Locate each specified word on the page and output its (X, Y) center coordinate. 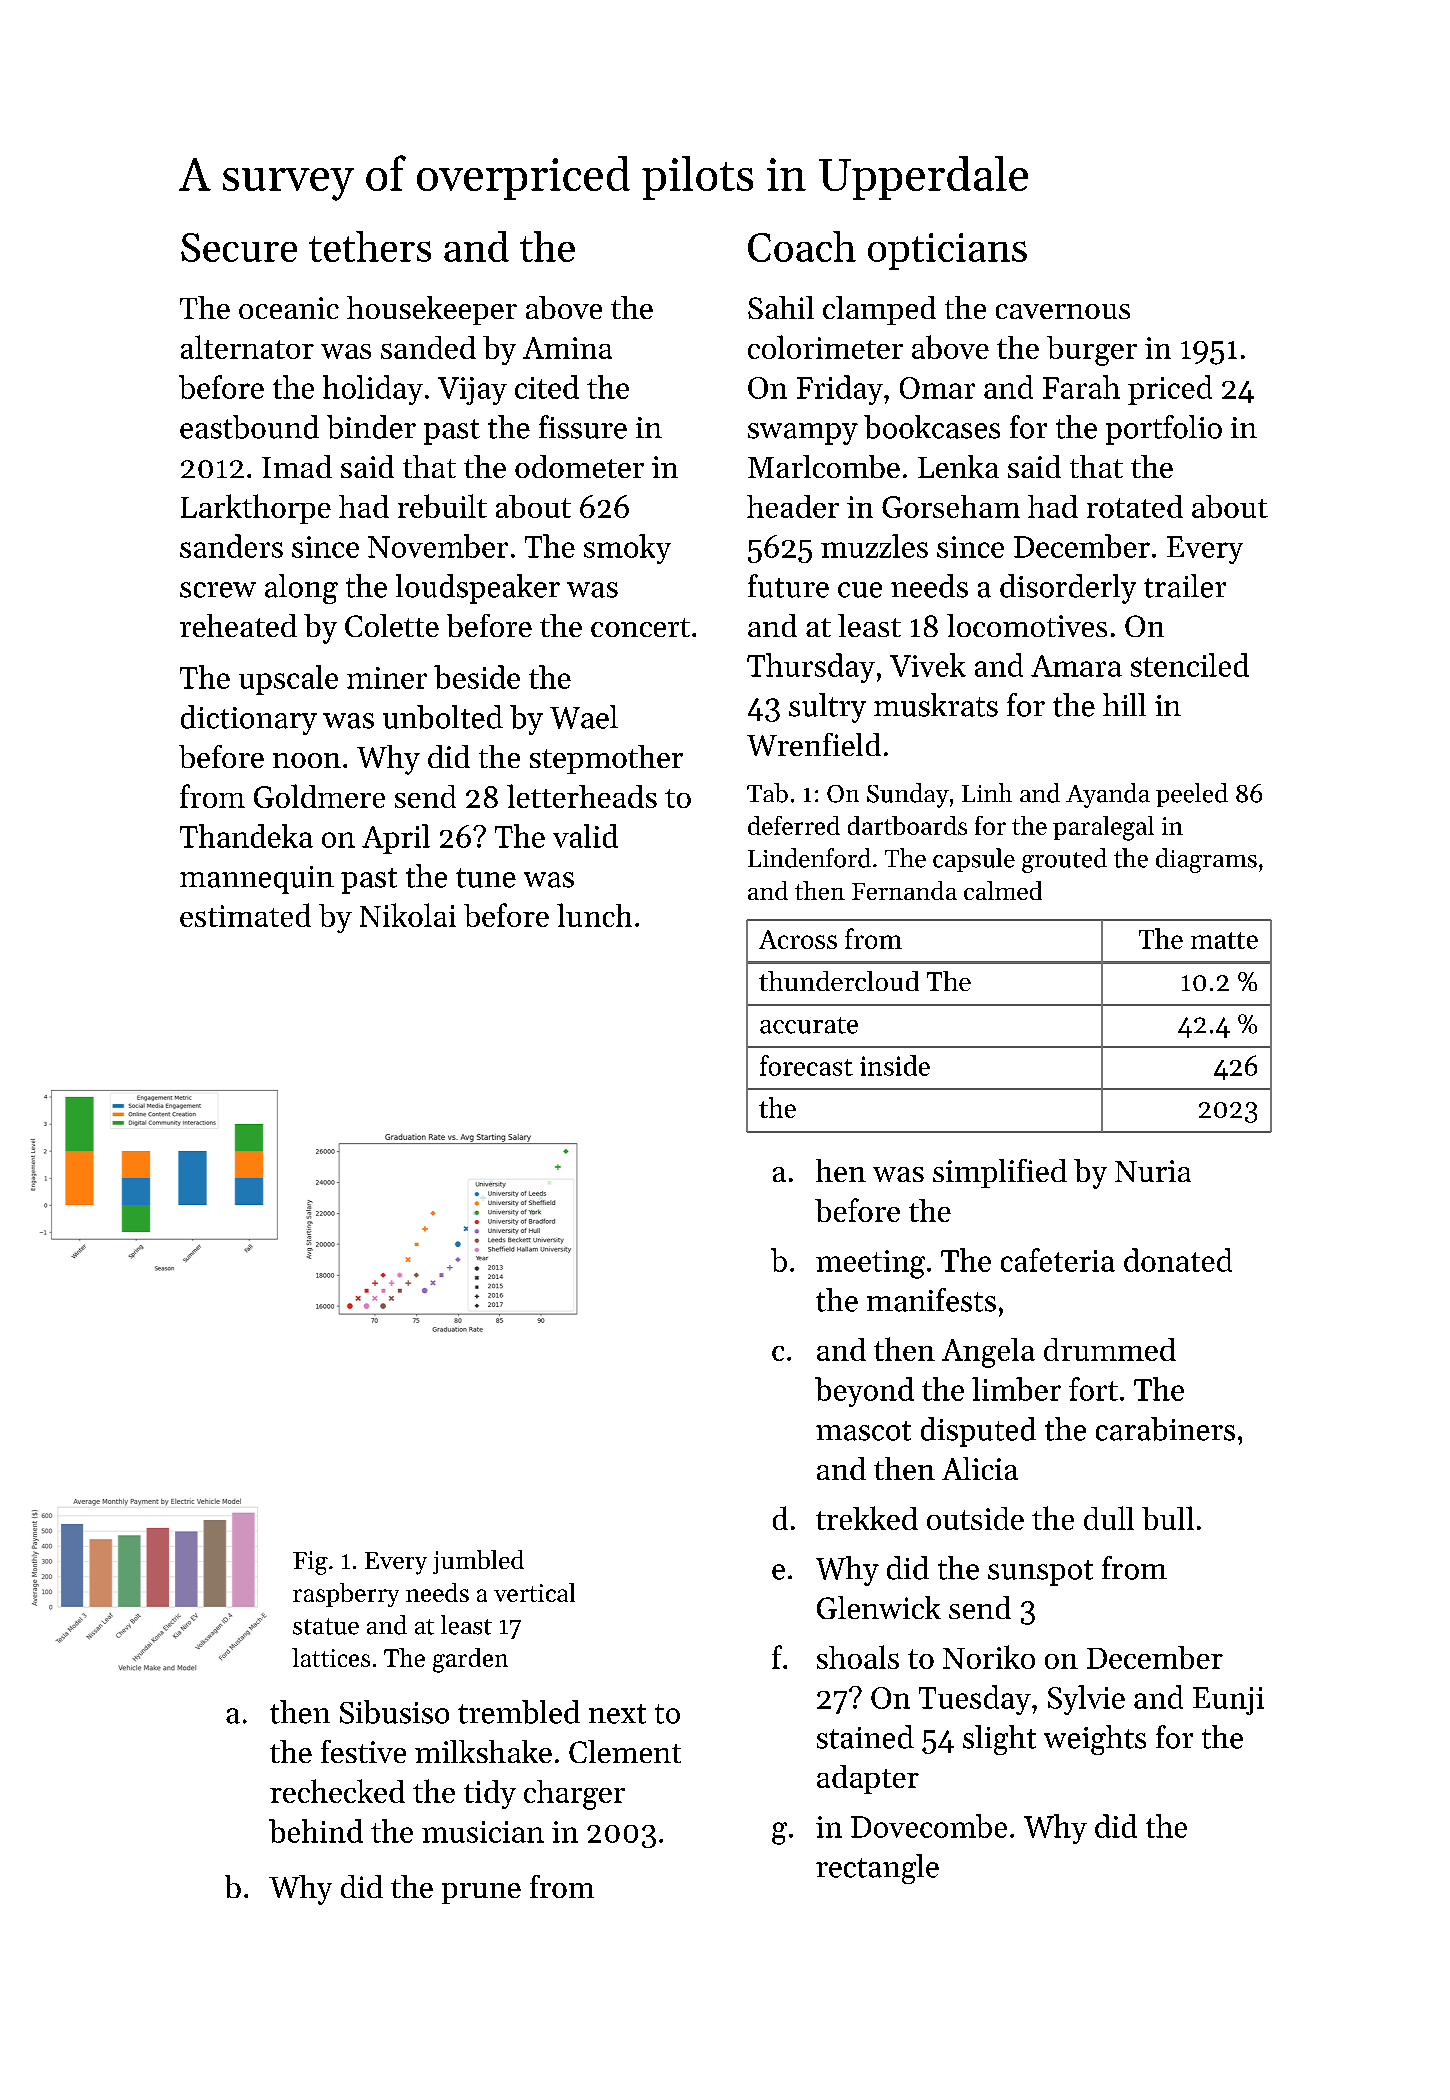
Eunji (1228, 1701)
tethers (370, 246)
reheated (238, 625)
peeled (1192, 795)
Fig (310, 1563)
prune (481, 1893)
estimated (245, 915)
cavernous (1063, 311)
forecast (806, 1065)
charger (574, 1795)
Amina (567, 348)
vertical (534, 1592)
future (788, 586)
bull (1168, 1518)
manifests (931, 1300)
